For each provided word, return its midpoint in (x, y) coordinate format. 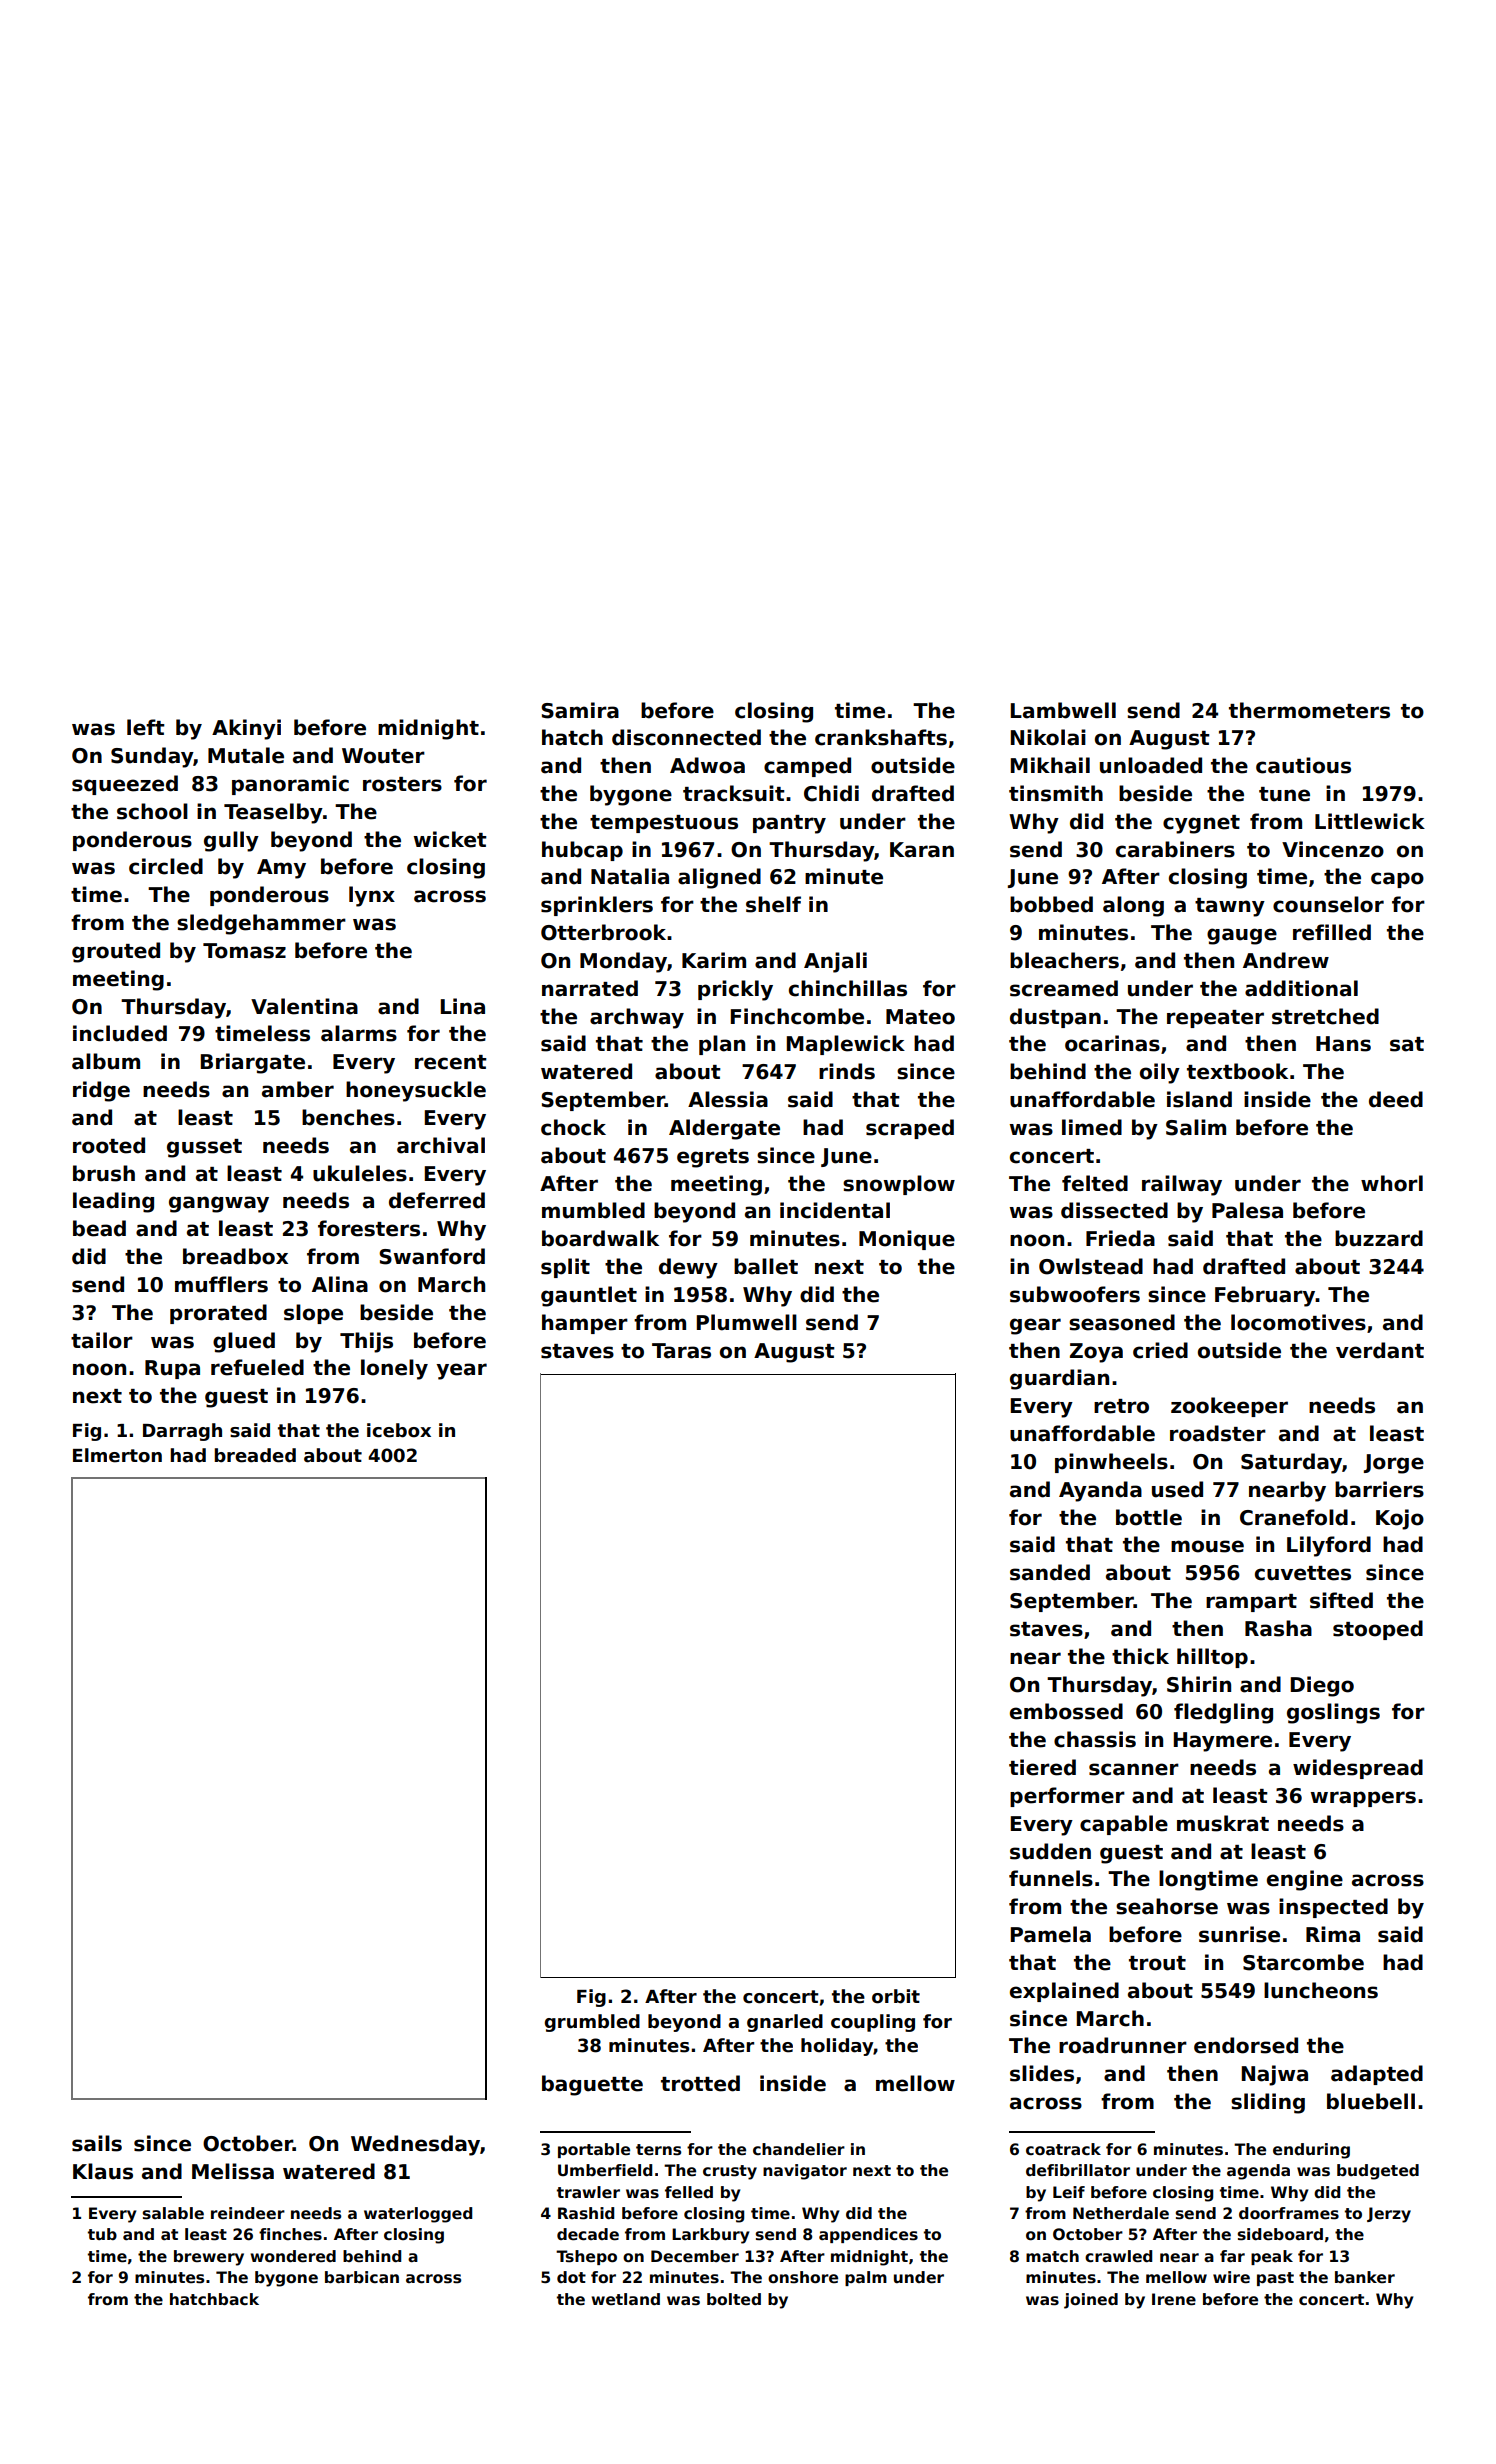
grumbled (592, 2023)
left (146, 727)
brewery (209, 2258)
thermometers (1309, 710)
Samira (580, 710)
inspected (1333, 1908)
